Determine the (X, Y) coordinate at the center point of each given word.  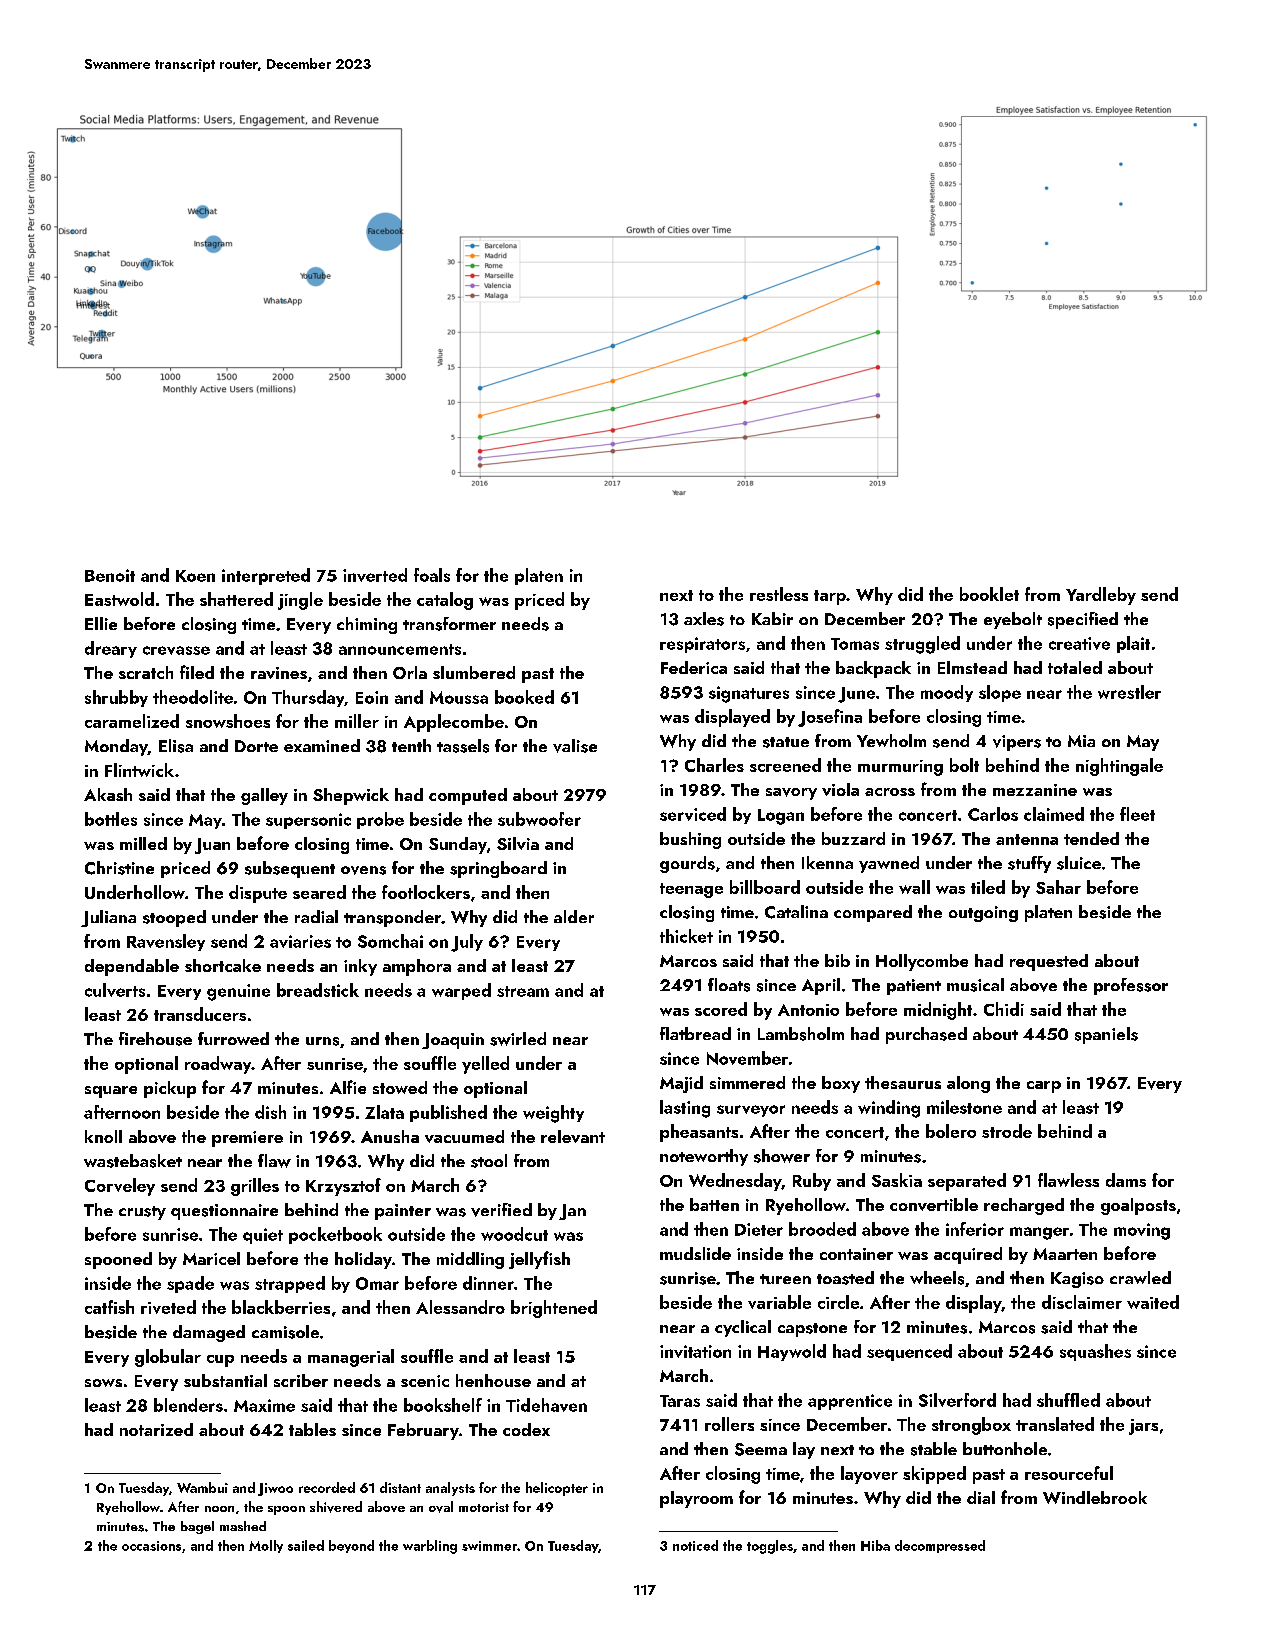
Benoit (110, 575)
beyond (351, 1546)
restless (779, 594)
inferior (975, 1229)
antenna (1027, 839)
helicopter (557, 1489)
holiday (363, 1260)
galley (264, 796)
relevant (573, 1136)
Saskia (897, 1180)
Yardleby (1101, 596)
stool (489, 1161)
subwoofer (539, 819)
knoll (103, 1136)
